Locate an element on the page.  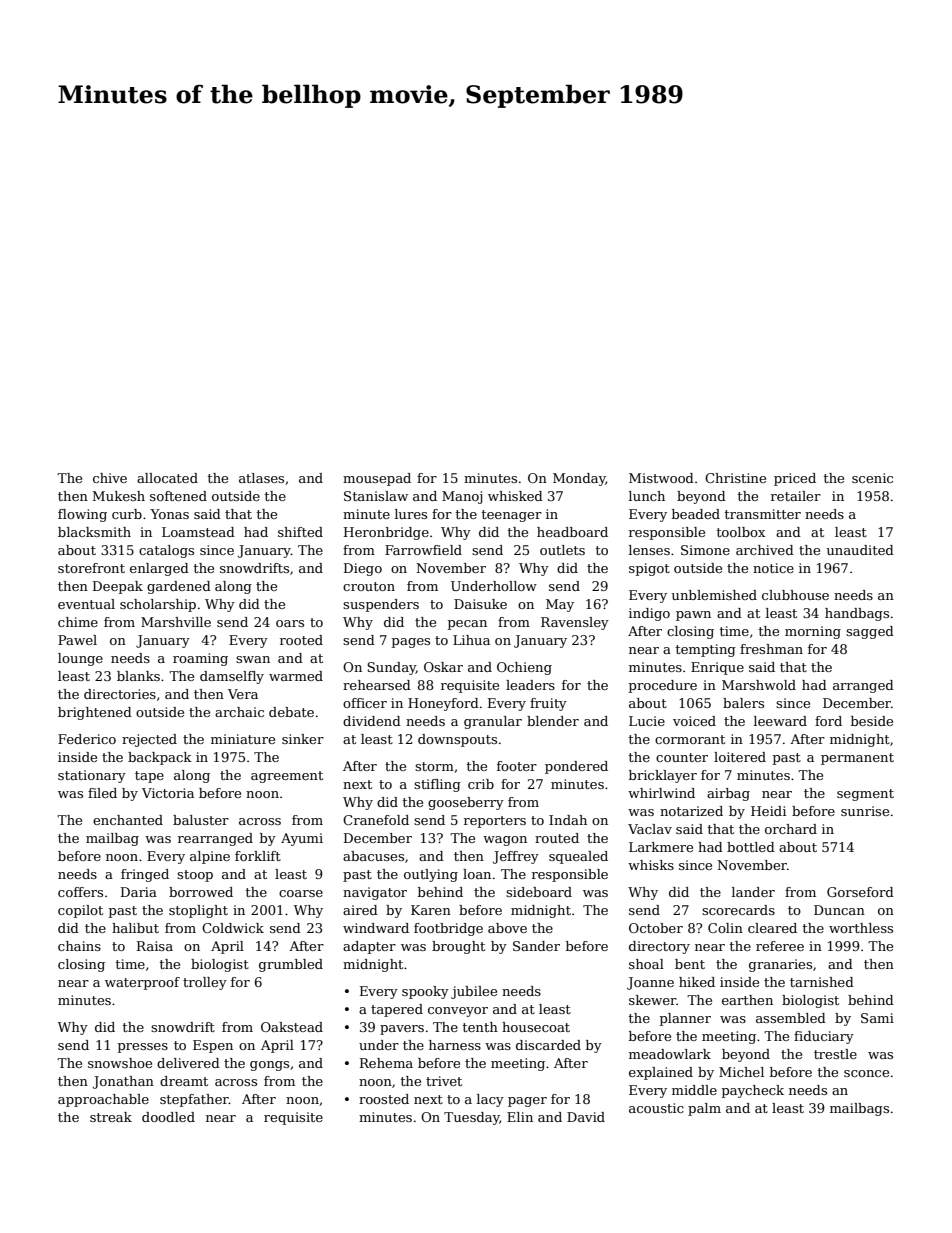
Federico is located at coordinates (87, 739).
